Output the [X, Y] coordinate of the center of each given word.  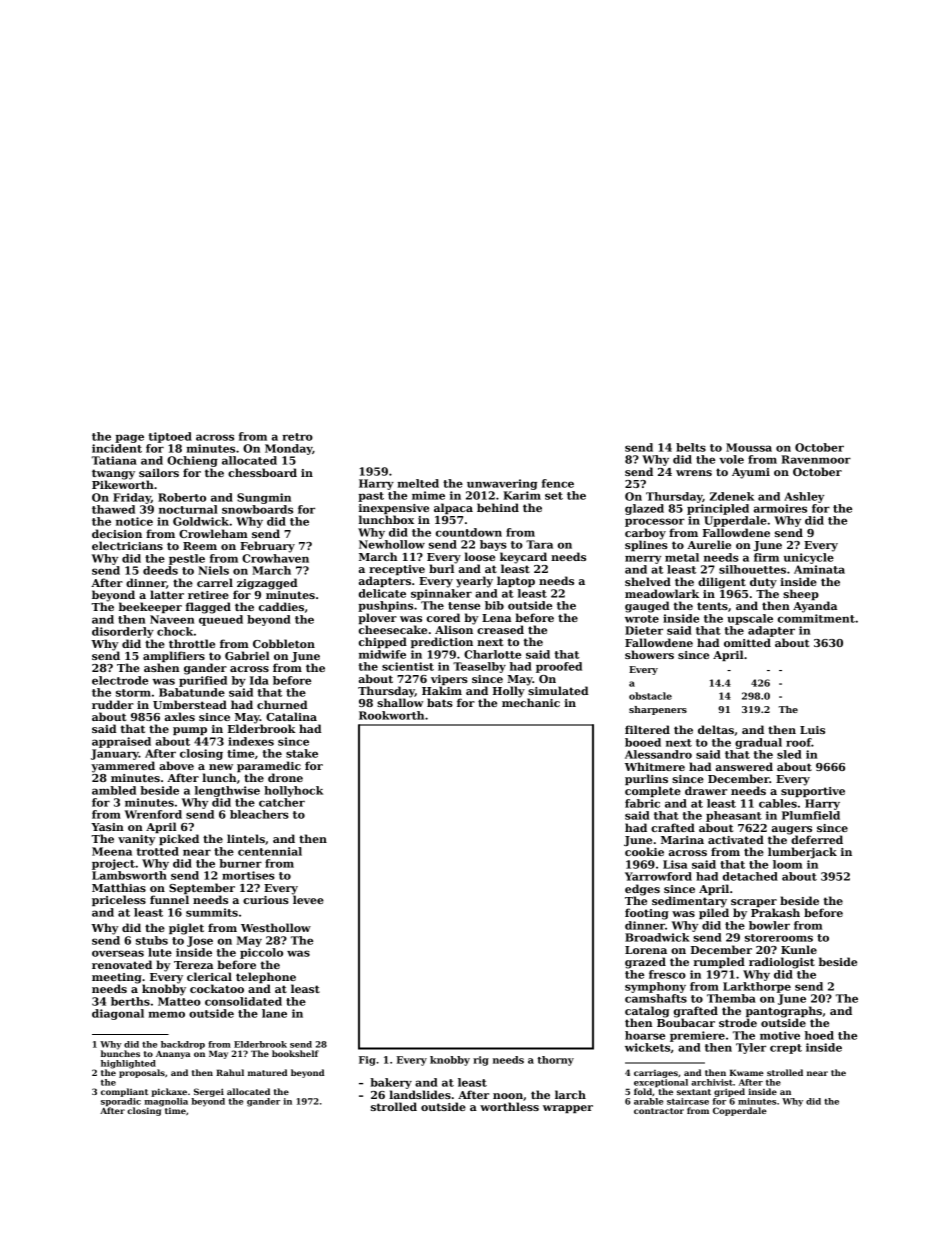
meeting [117, 978]
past [371, 497]
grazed [645, 963]
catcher [282, 802]
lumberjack [802, 853]
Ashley [804, 497]
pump [190, 731]
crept [786, 1049]
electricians [127, 545]
